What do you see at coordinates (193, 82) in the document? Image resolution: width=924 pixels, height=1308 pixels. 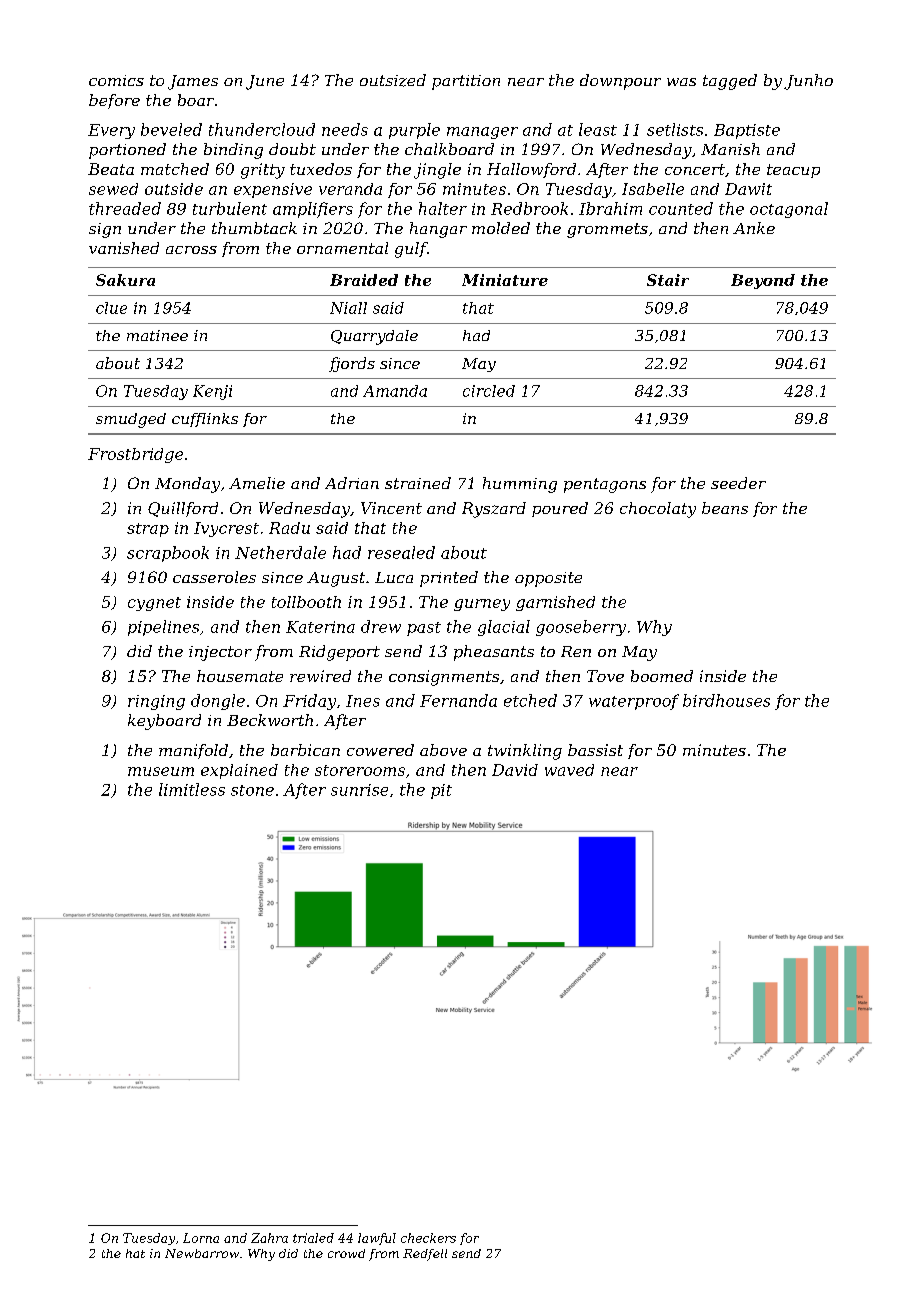 I see `James` at bounding box center [193, 82].
